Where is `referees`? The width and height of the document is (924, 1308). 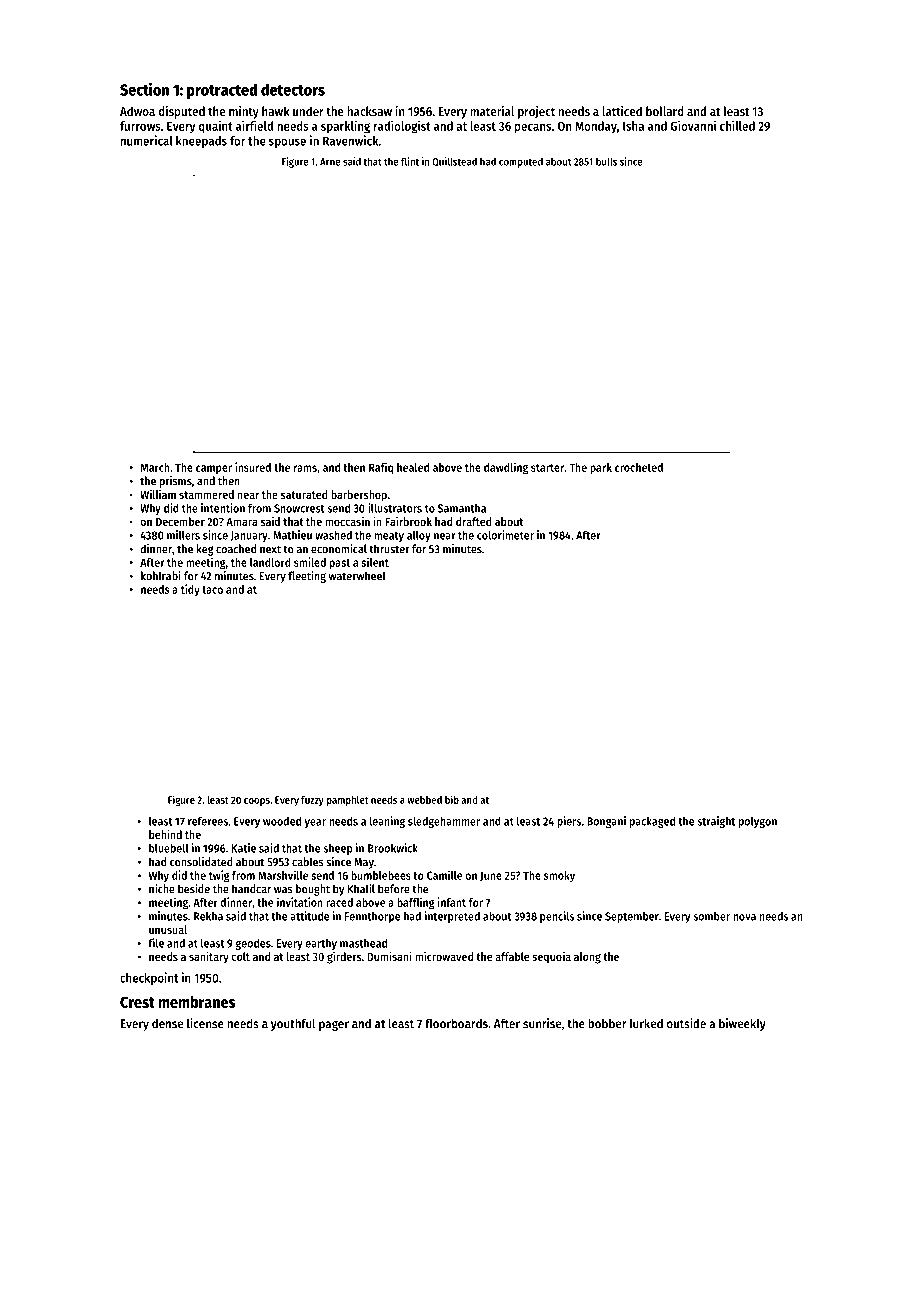
referees is located at coordinates (208, 821).
